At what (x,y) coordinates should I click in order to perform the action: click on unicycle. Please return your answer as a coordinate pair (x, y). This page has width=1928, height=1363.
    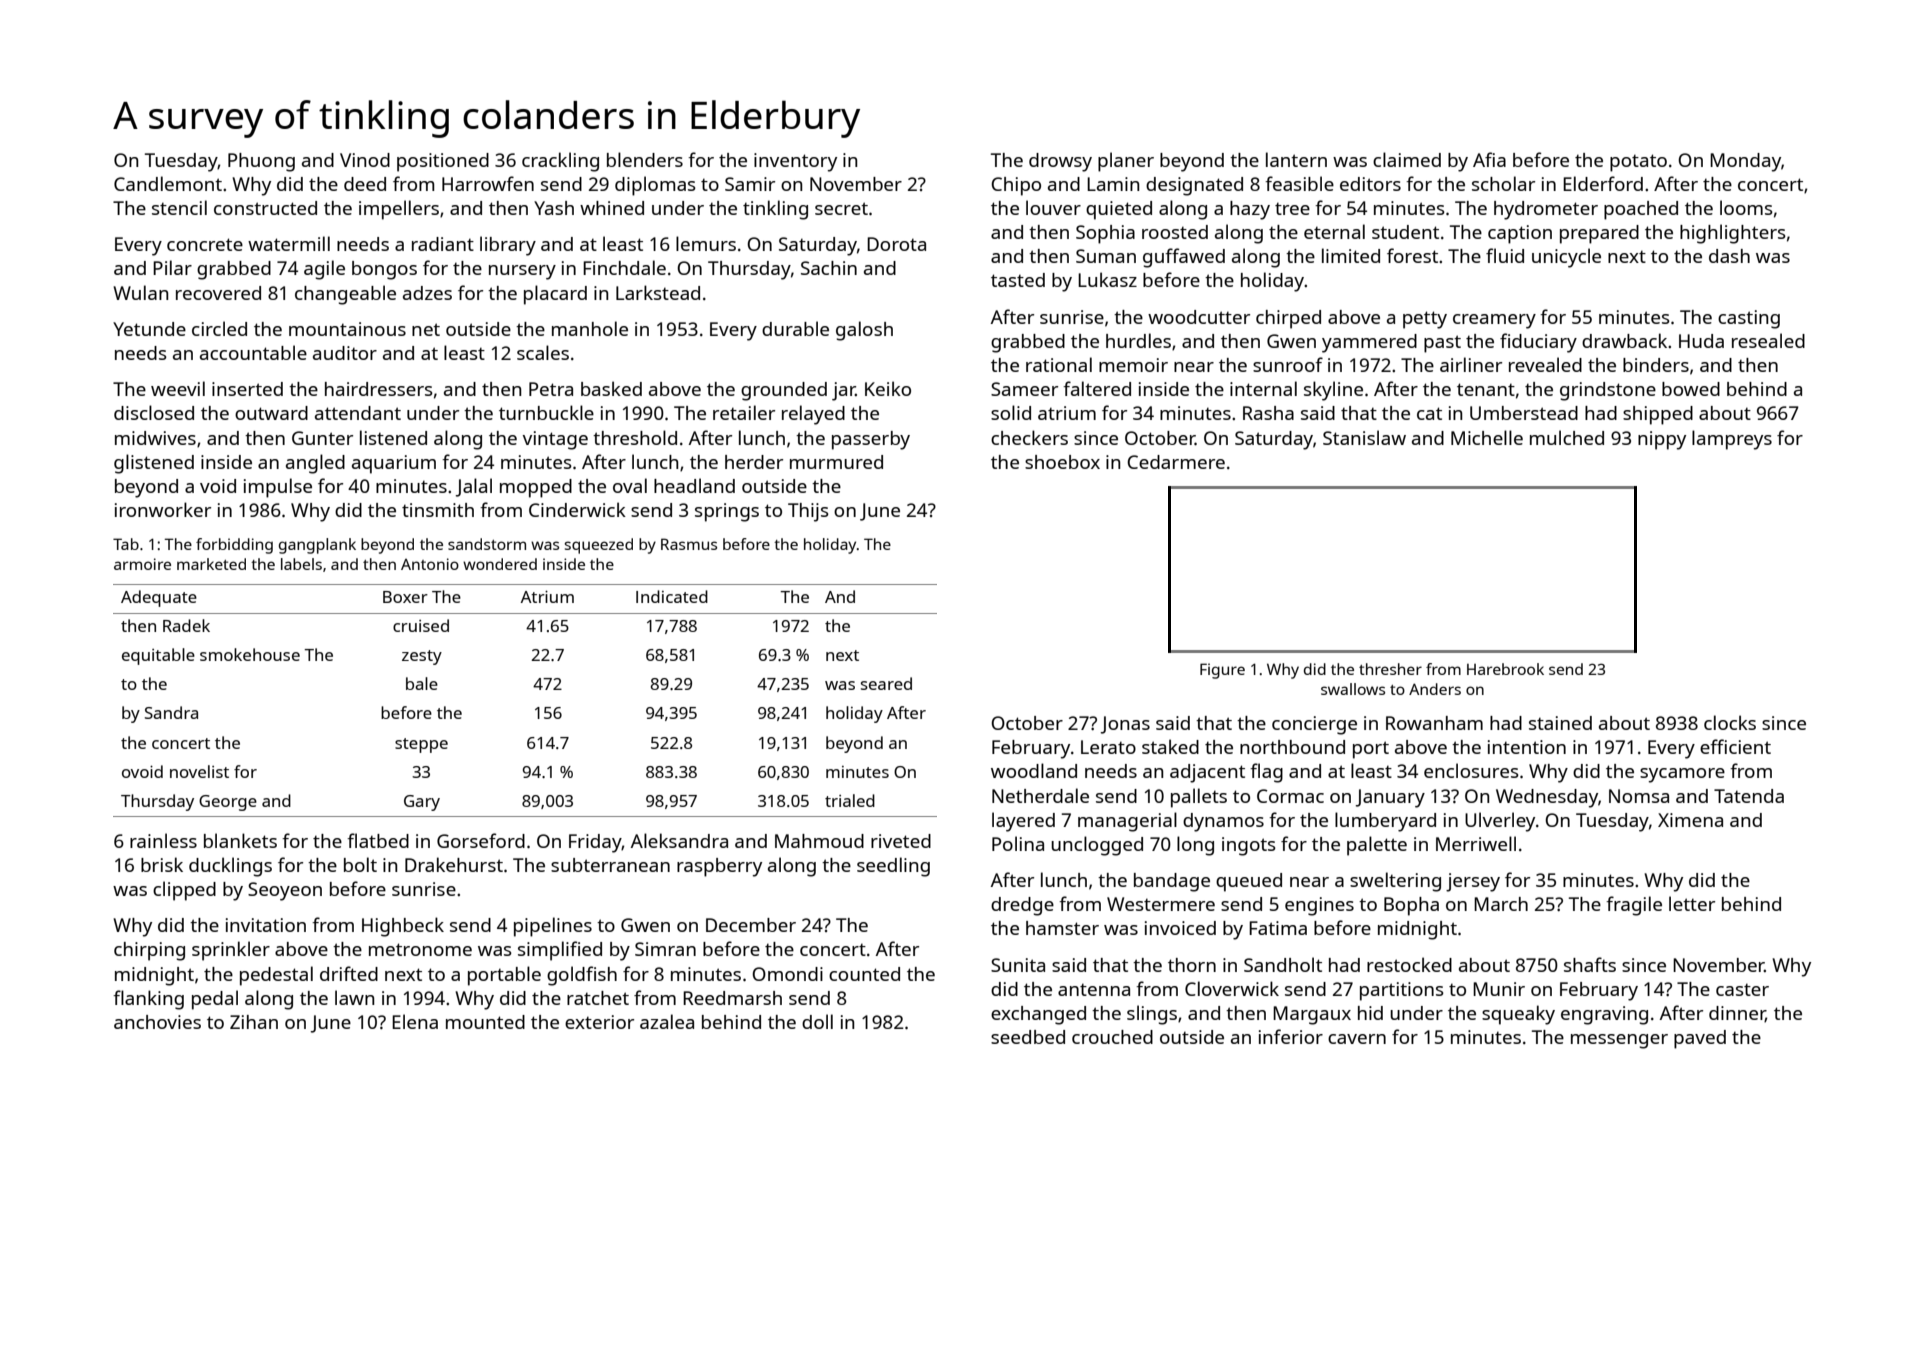
    Looking at the image, I should click on (1566, 258).
